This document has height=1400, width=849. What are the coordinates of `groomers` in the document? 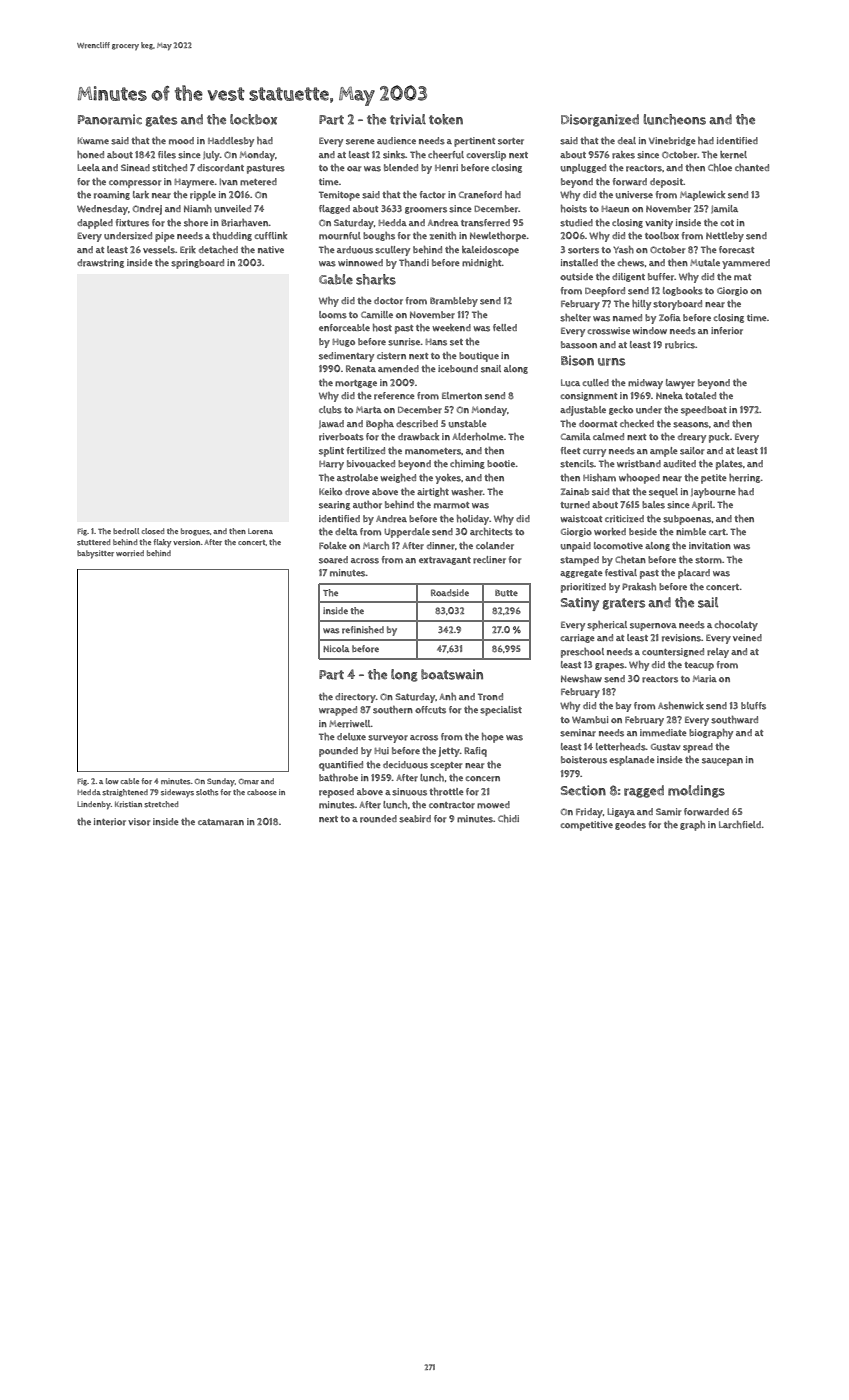 It's located at (426, 210).
